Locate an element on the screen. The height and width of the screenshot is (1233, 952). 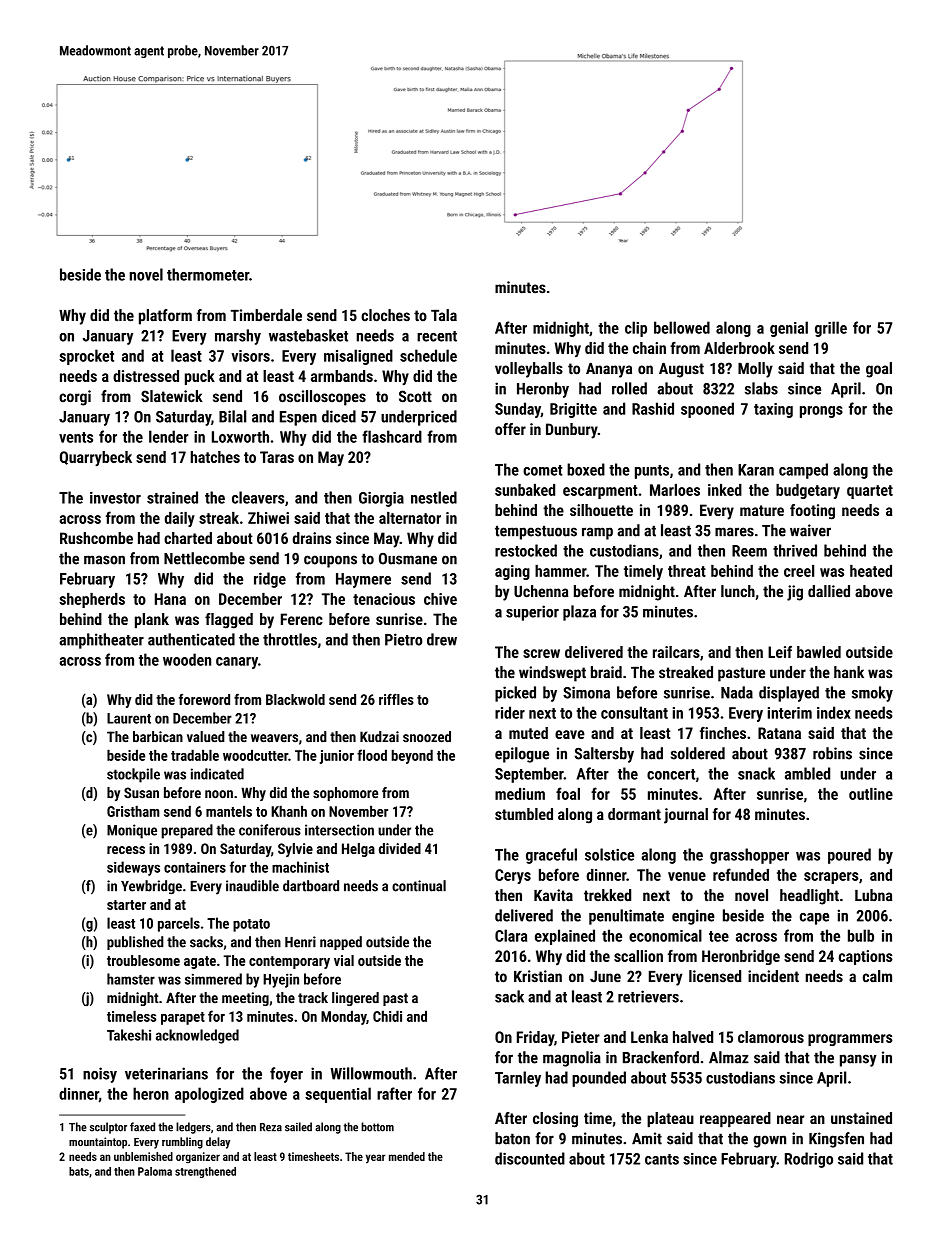
sideways is located at coordinates (133, 868).
